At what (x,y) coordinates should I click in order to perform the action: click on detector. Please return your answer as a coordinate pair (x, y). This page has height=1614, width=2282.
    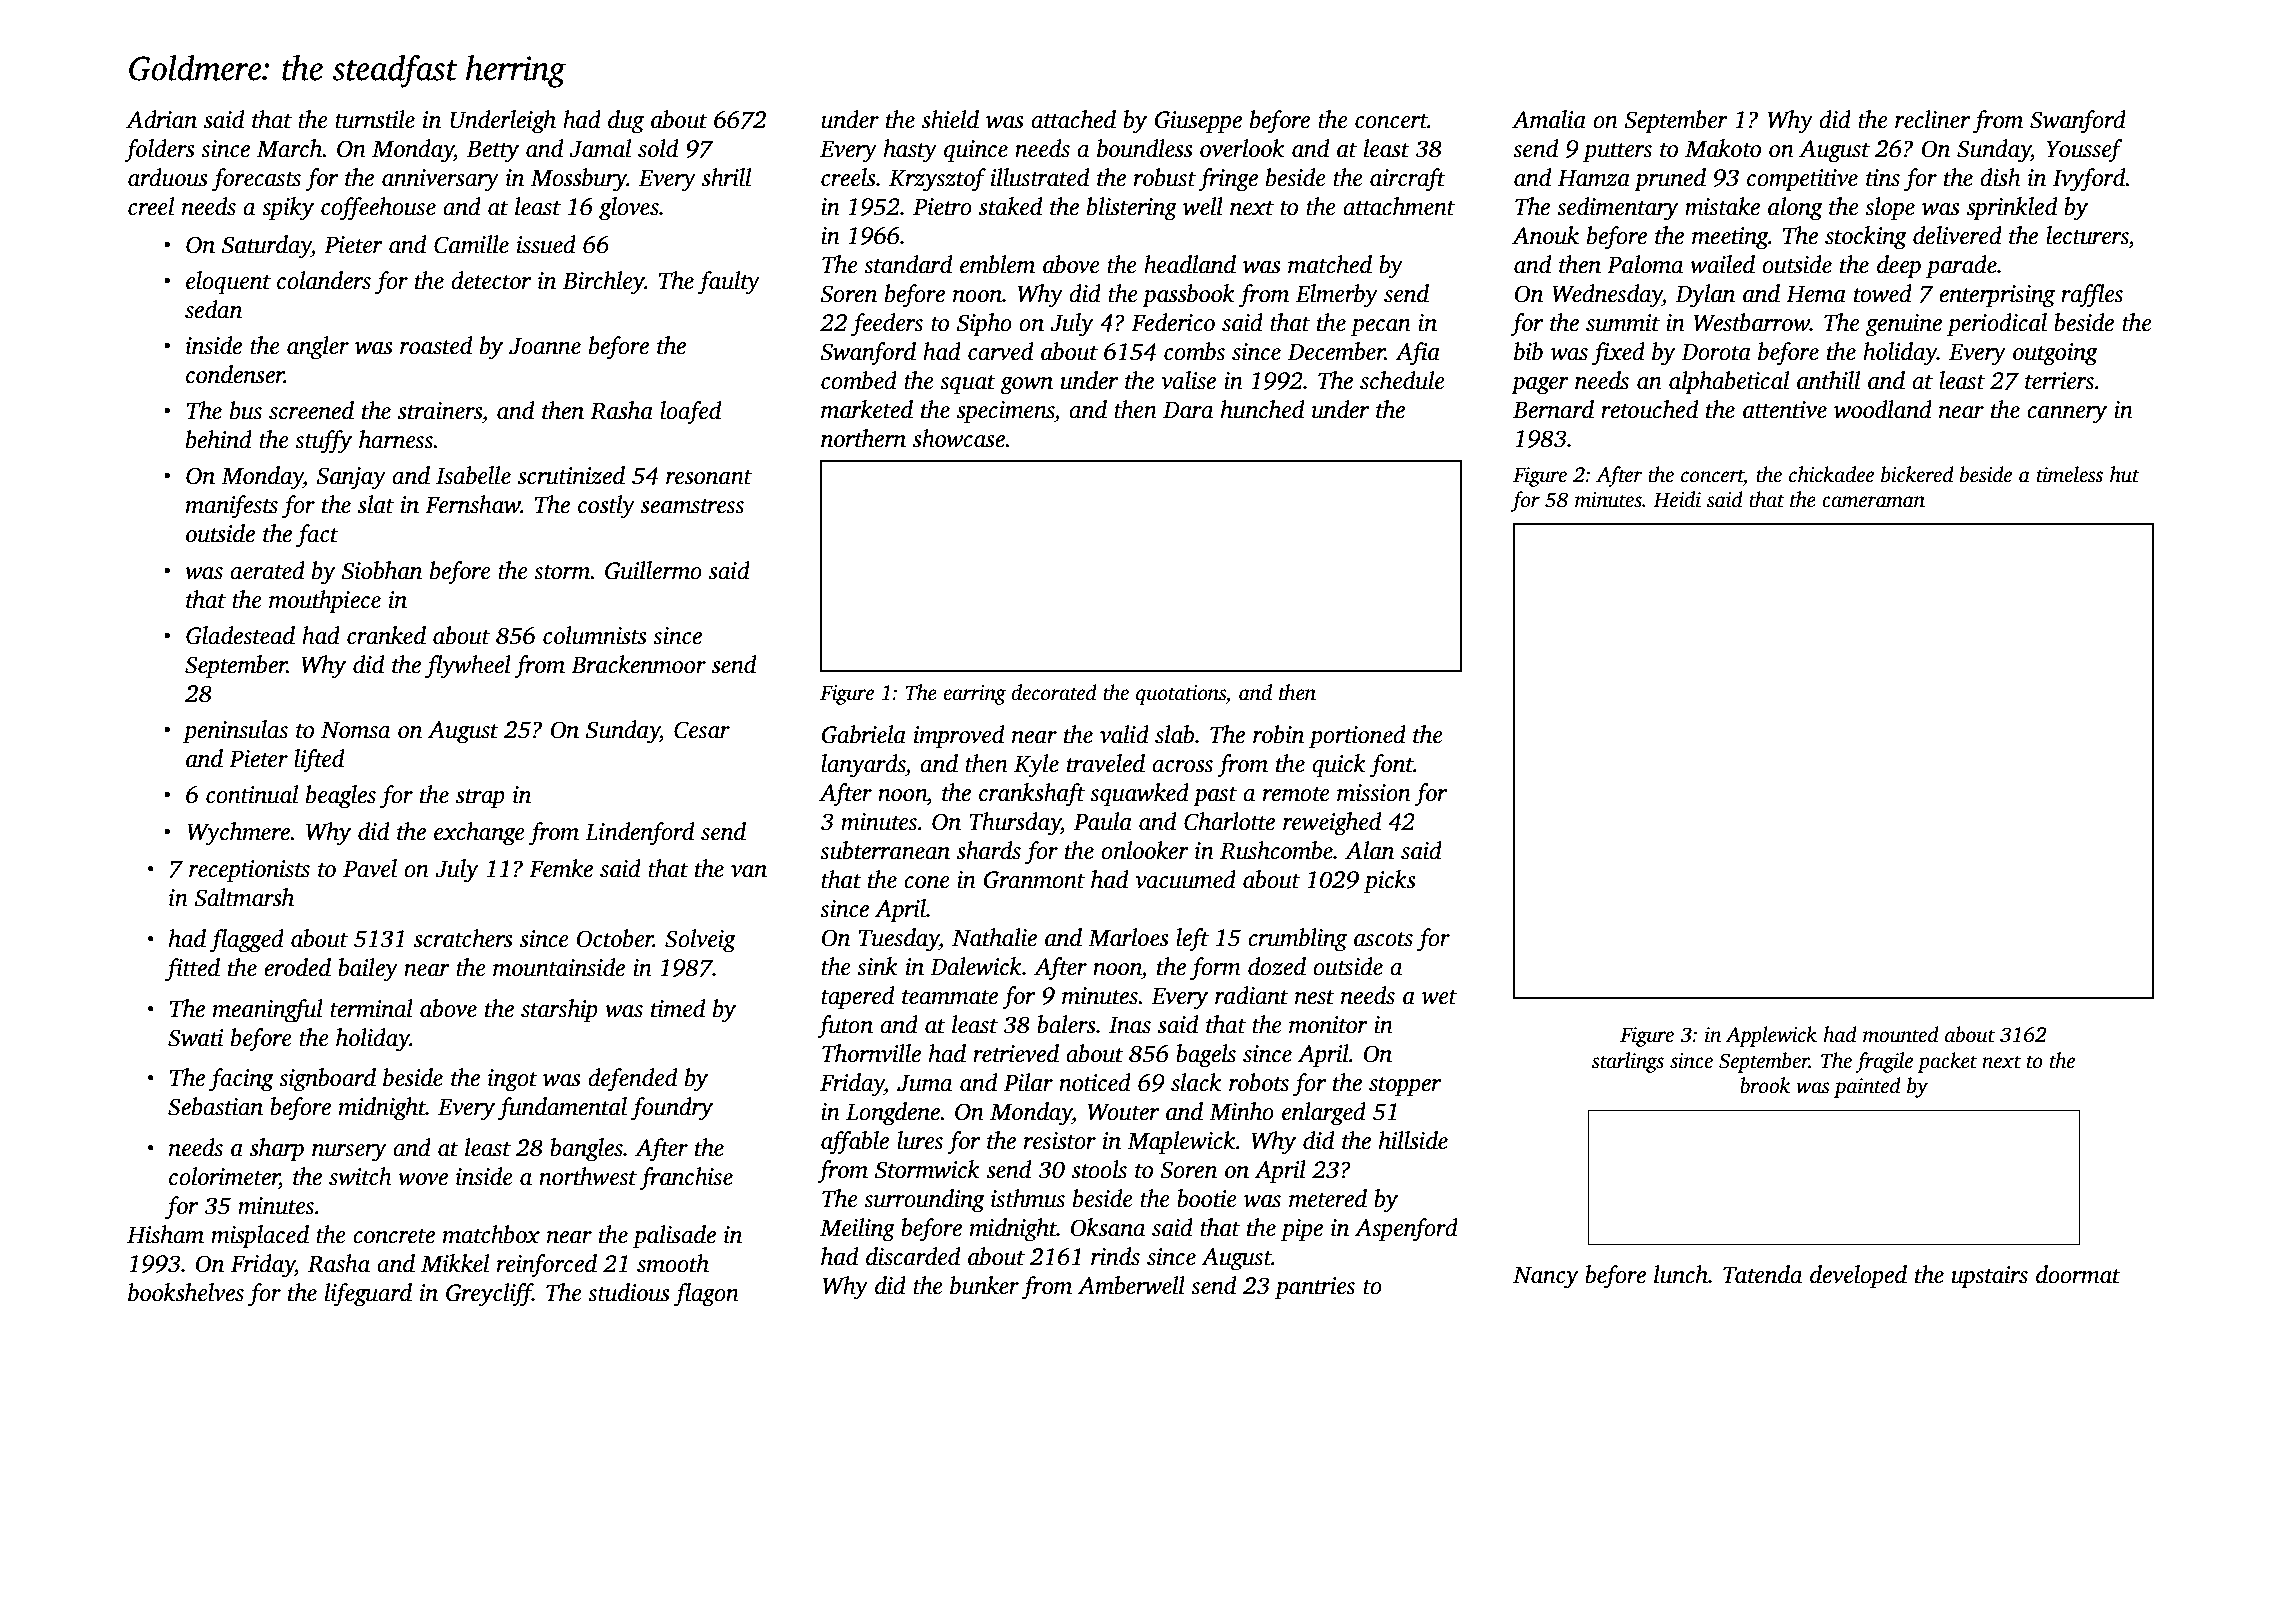
    Looking at the image, I should click on (491, 280).
